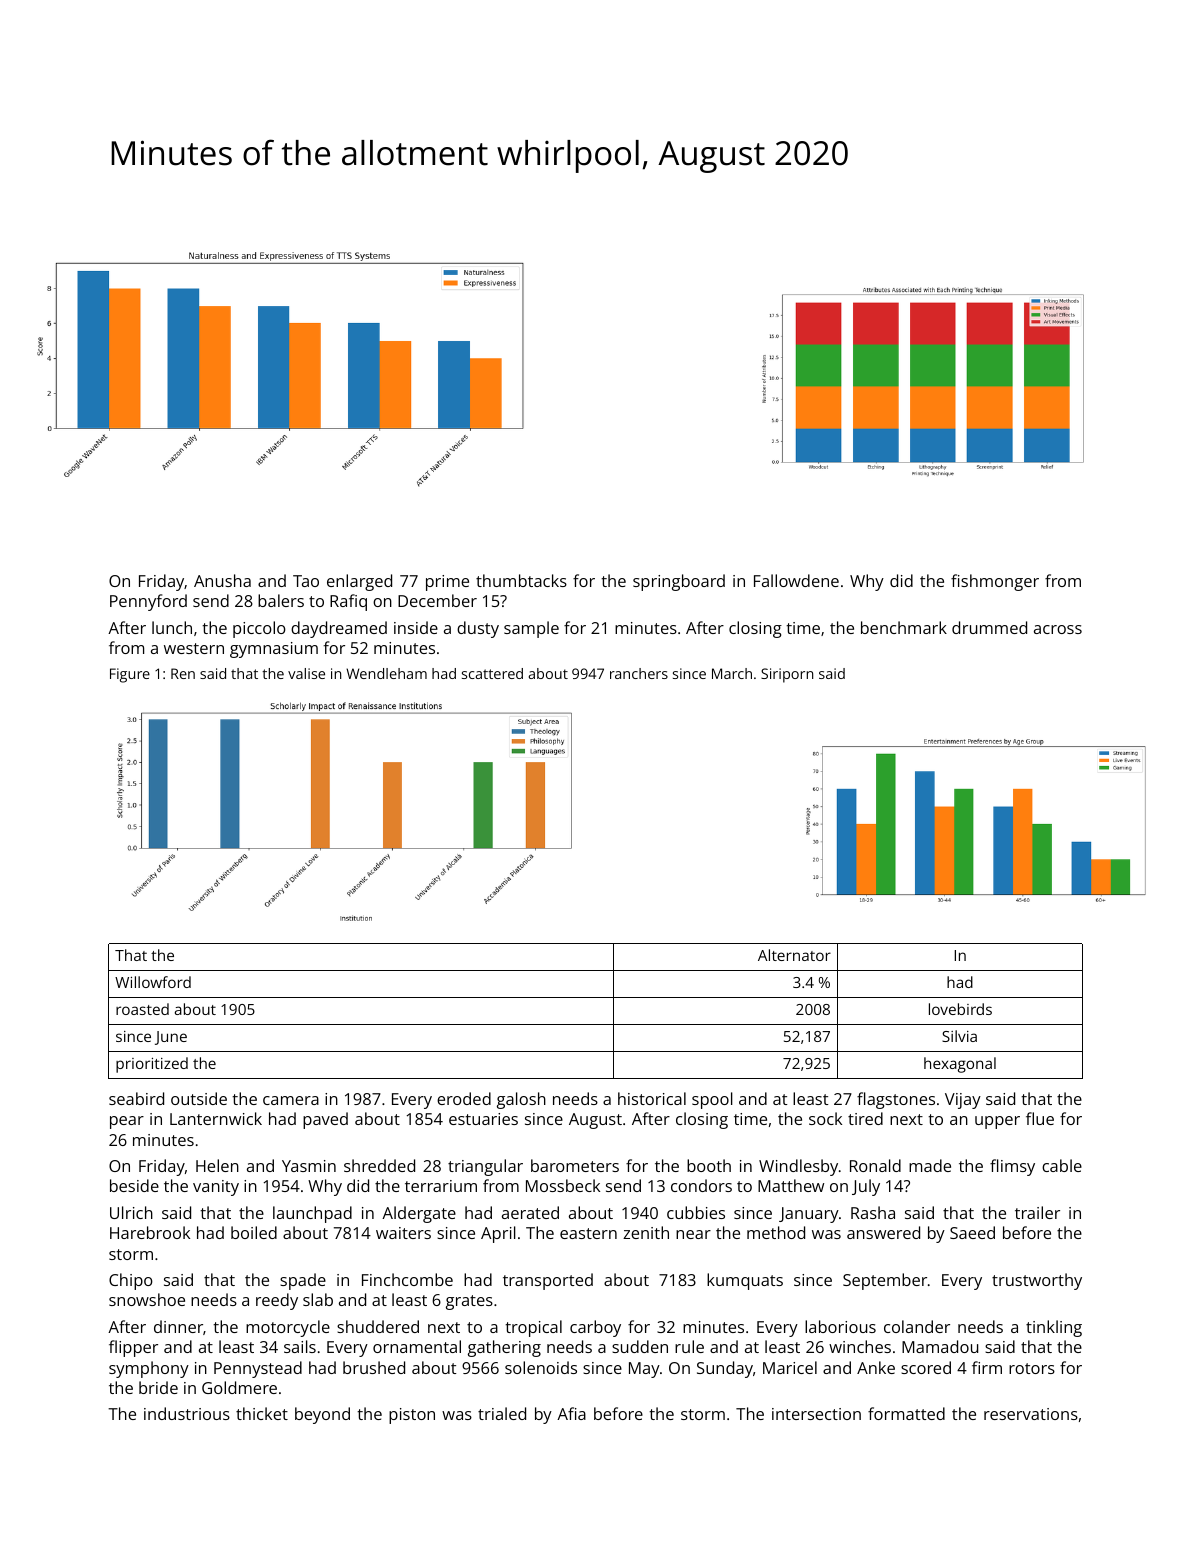 The image size is (1191, 1542). Describe the element at coordinates (504, 1348) in the screenshot. I see `gathering` at that location.
